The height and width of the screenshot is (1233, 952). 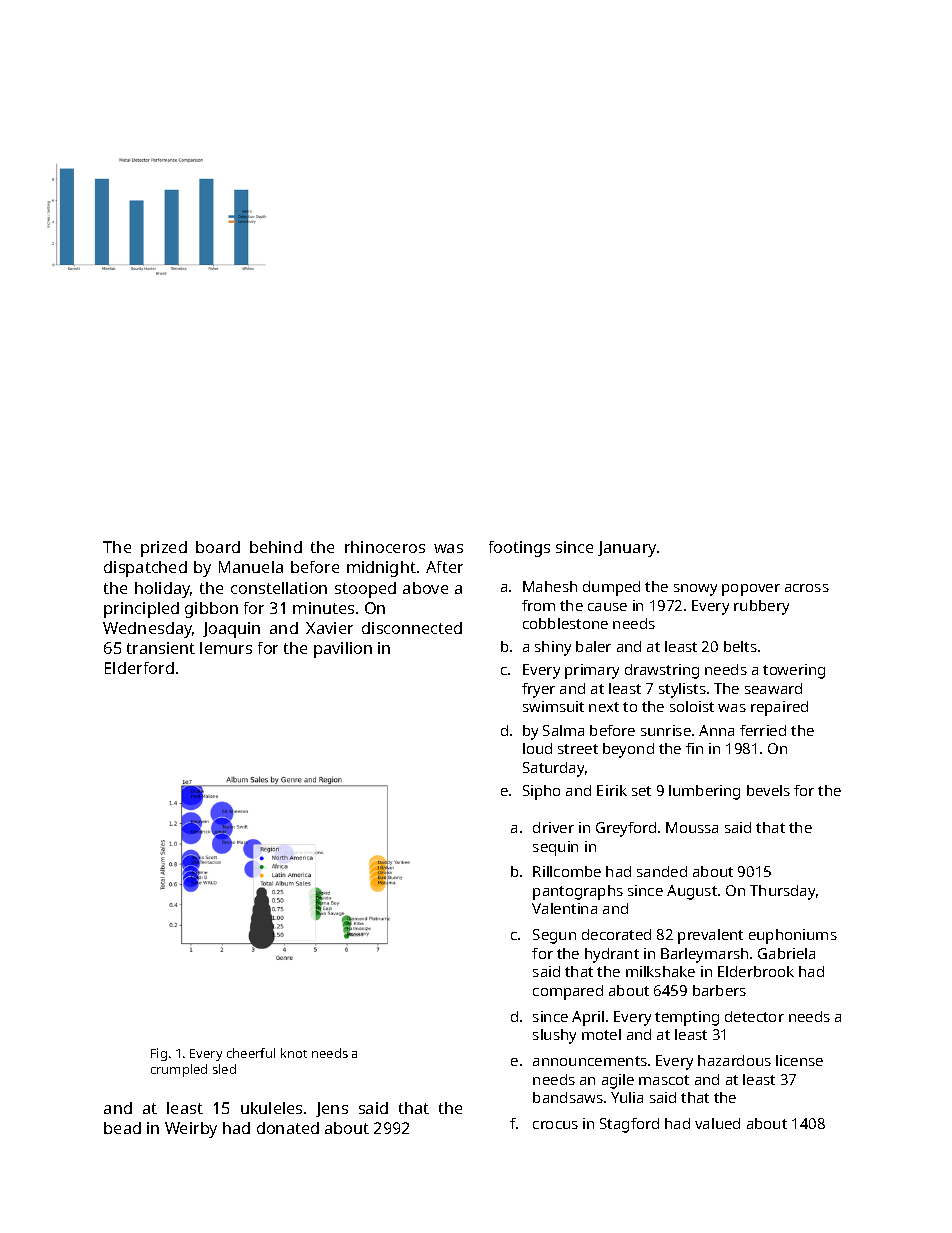 I want to click on donated, so click(x=288, y=1128).
